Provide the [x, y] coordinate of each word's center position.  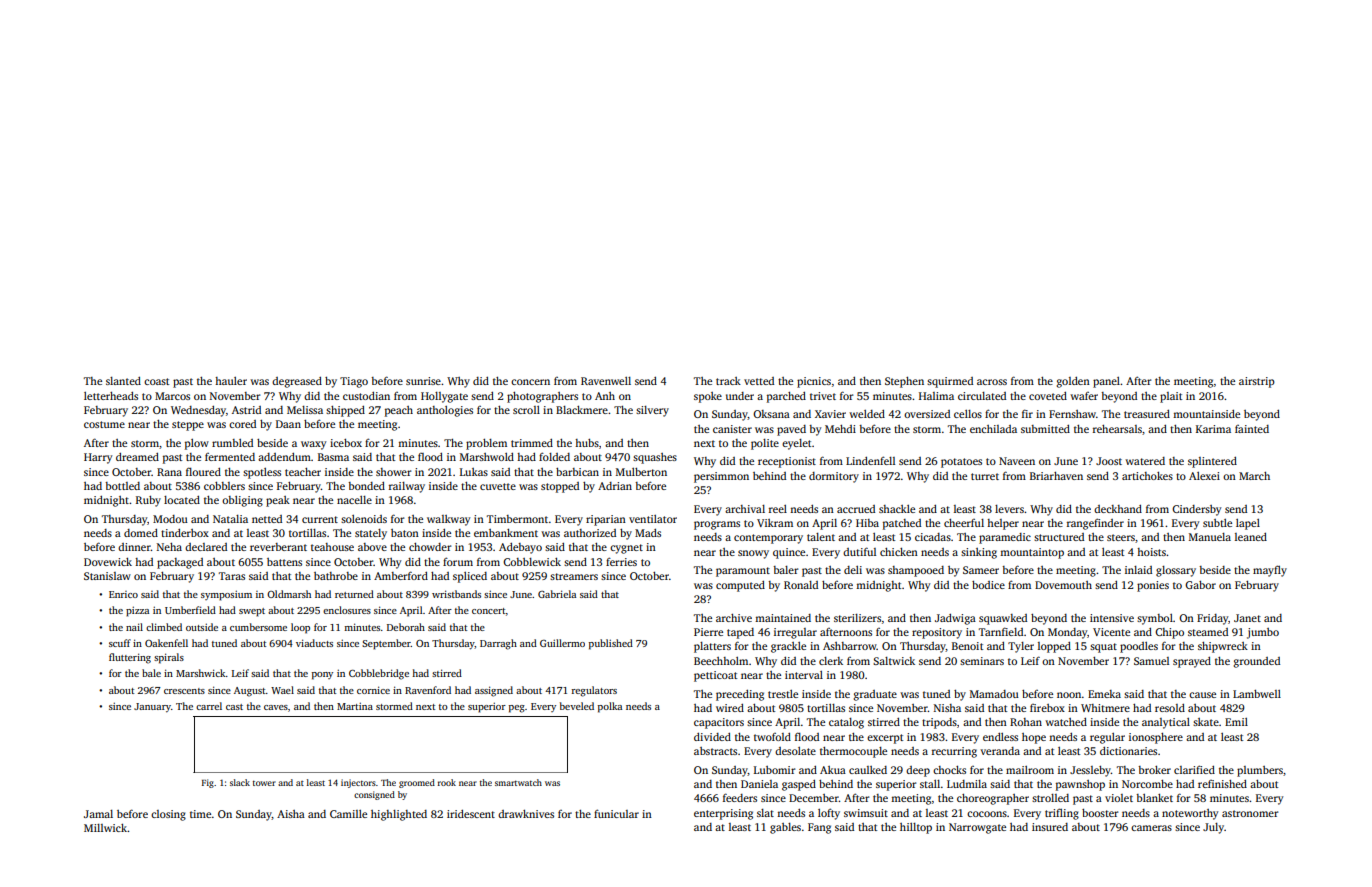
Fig [208, 783]
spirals [169, 658]
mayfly [1270, 571]
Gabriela [557, 594]
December [814, 798]
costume [104, 424]
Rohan [1026, 722]
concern [530, 382]
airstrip [1257, 382]
